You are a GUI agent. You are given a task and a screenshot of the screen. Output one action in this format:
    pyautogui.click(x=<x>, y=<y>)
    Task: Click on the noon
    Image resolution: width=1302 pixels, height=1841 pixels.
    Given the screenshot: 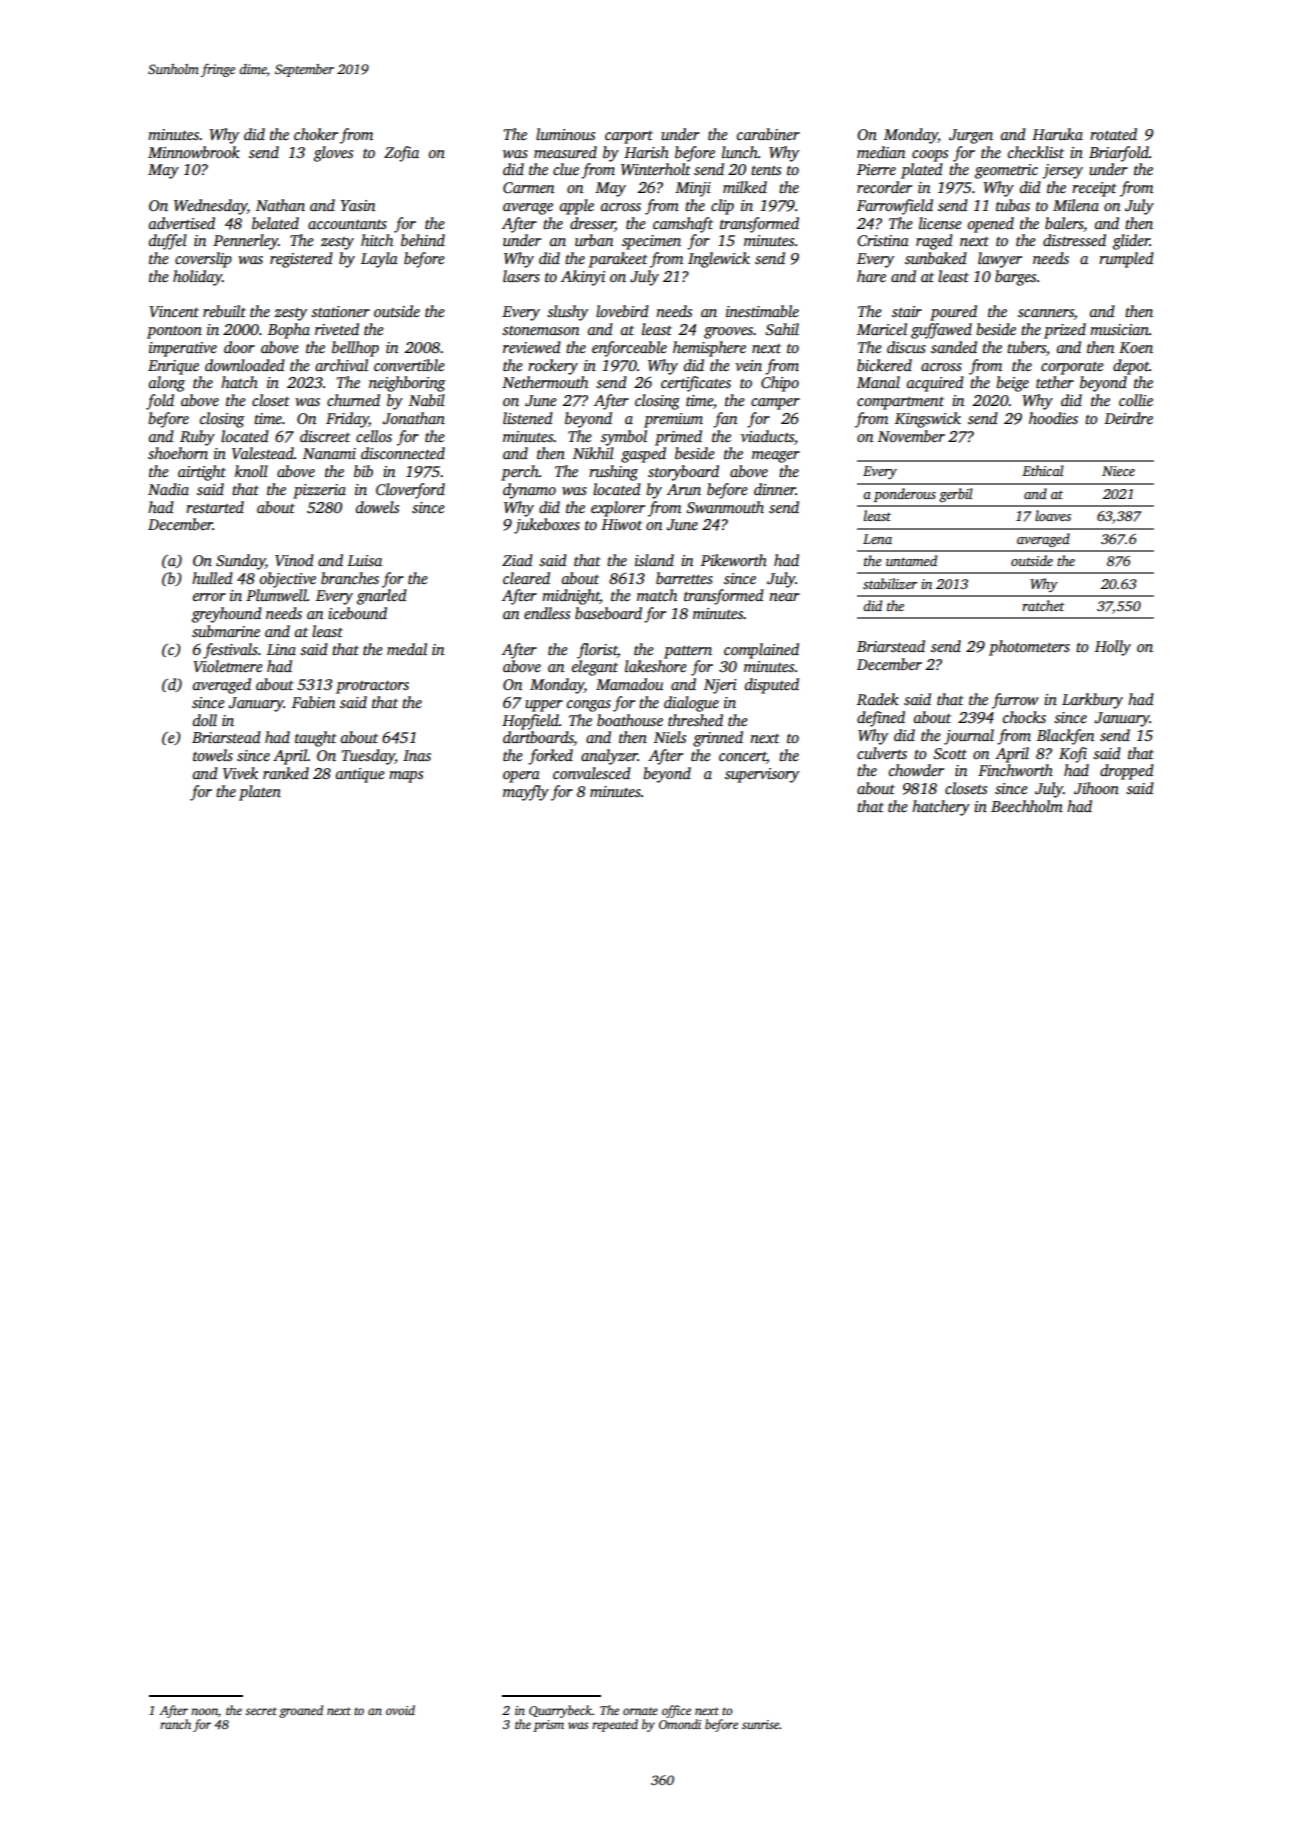 What is the action you would take?
    pyautogui.click(x=204, y=1711)
